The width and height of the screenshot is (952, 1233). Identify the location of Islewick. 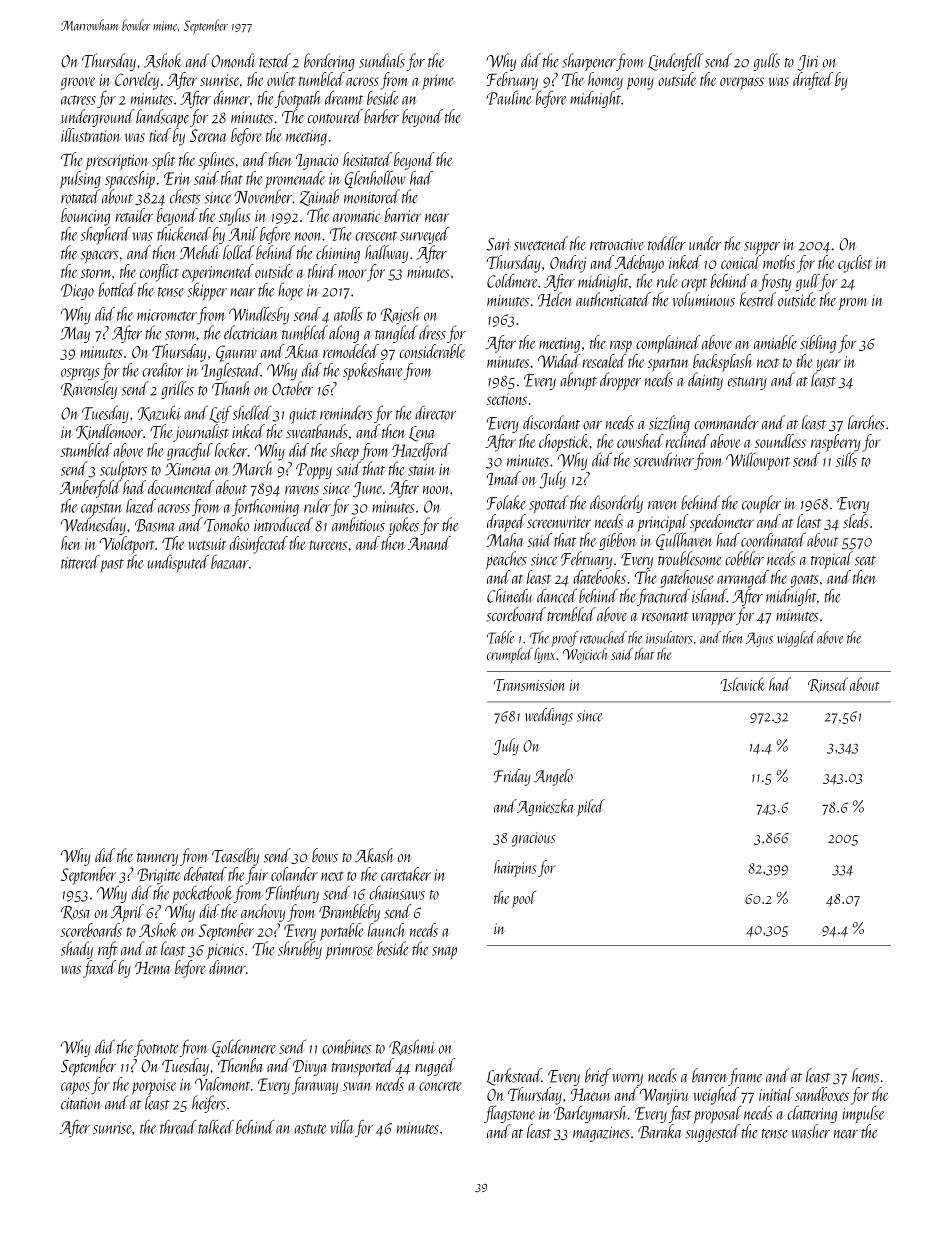
(743, 684).
